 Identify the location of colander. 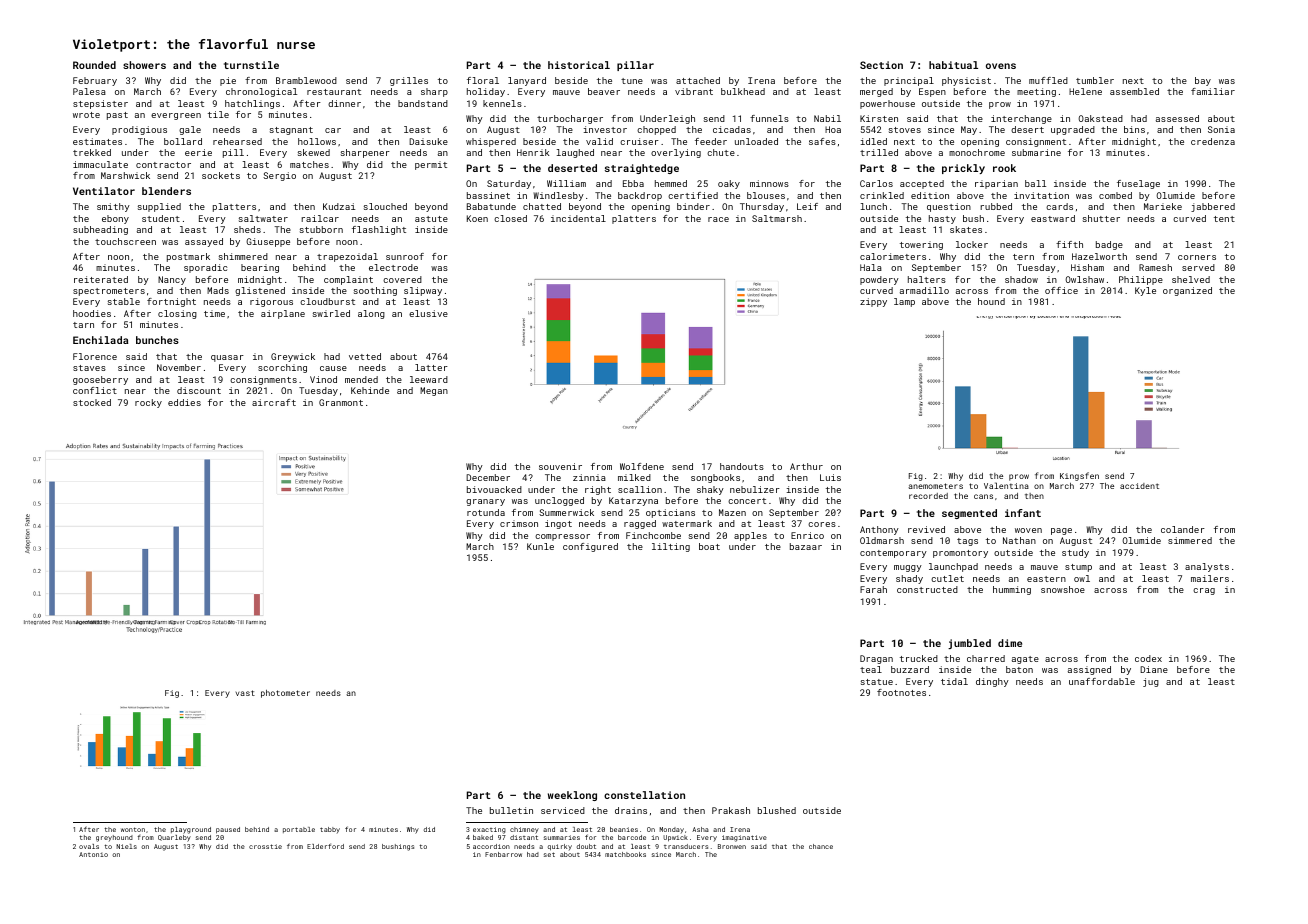
(1183, 529).
